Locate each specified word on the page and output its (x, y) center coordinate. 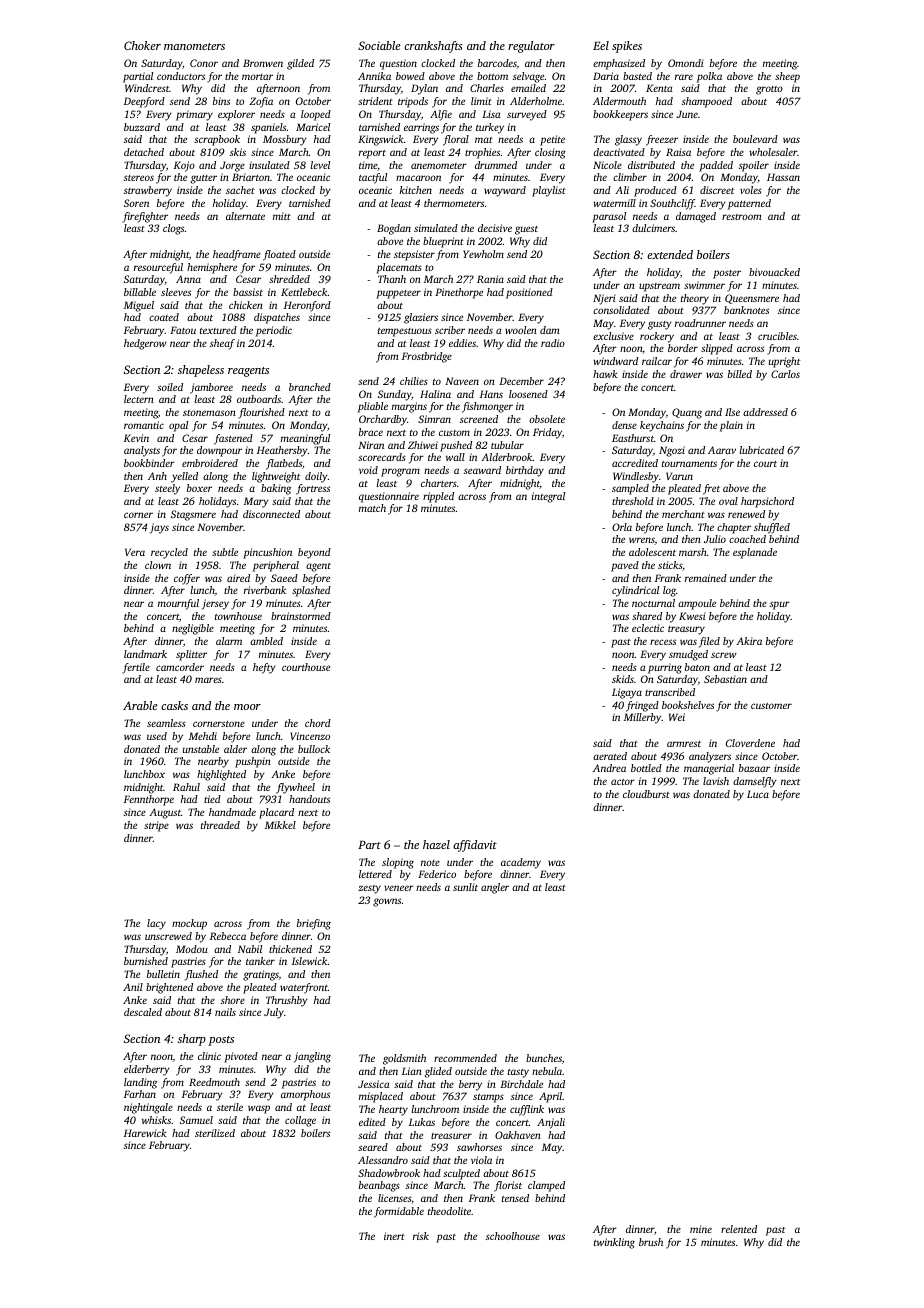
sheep (787, 77)
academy (521, 863)
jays (159, 528)
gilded (300, 64)
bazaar (754, 768)
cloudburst (646, 794)
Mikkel (280, 825)
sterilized (215, 1133)
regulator (531, 47)
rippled (438, 497)
